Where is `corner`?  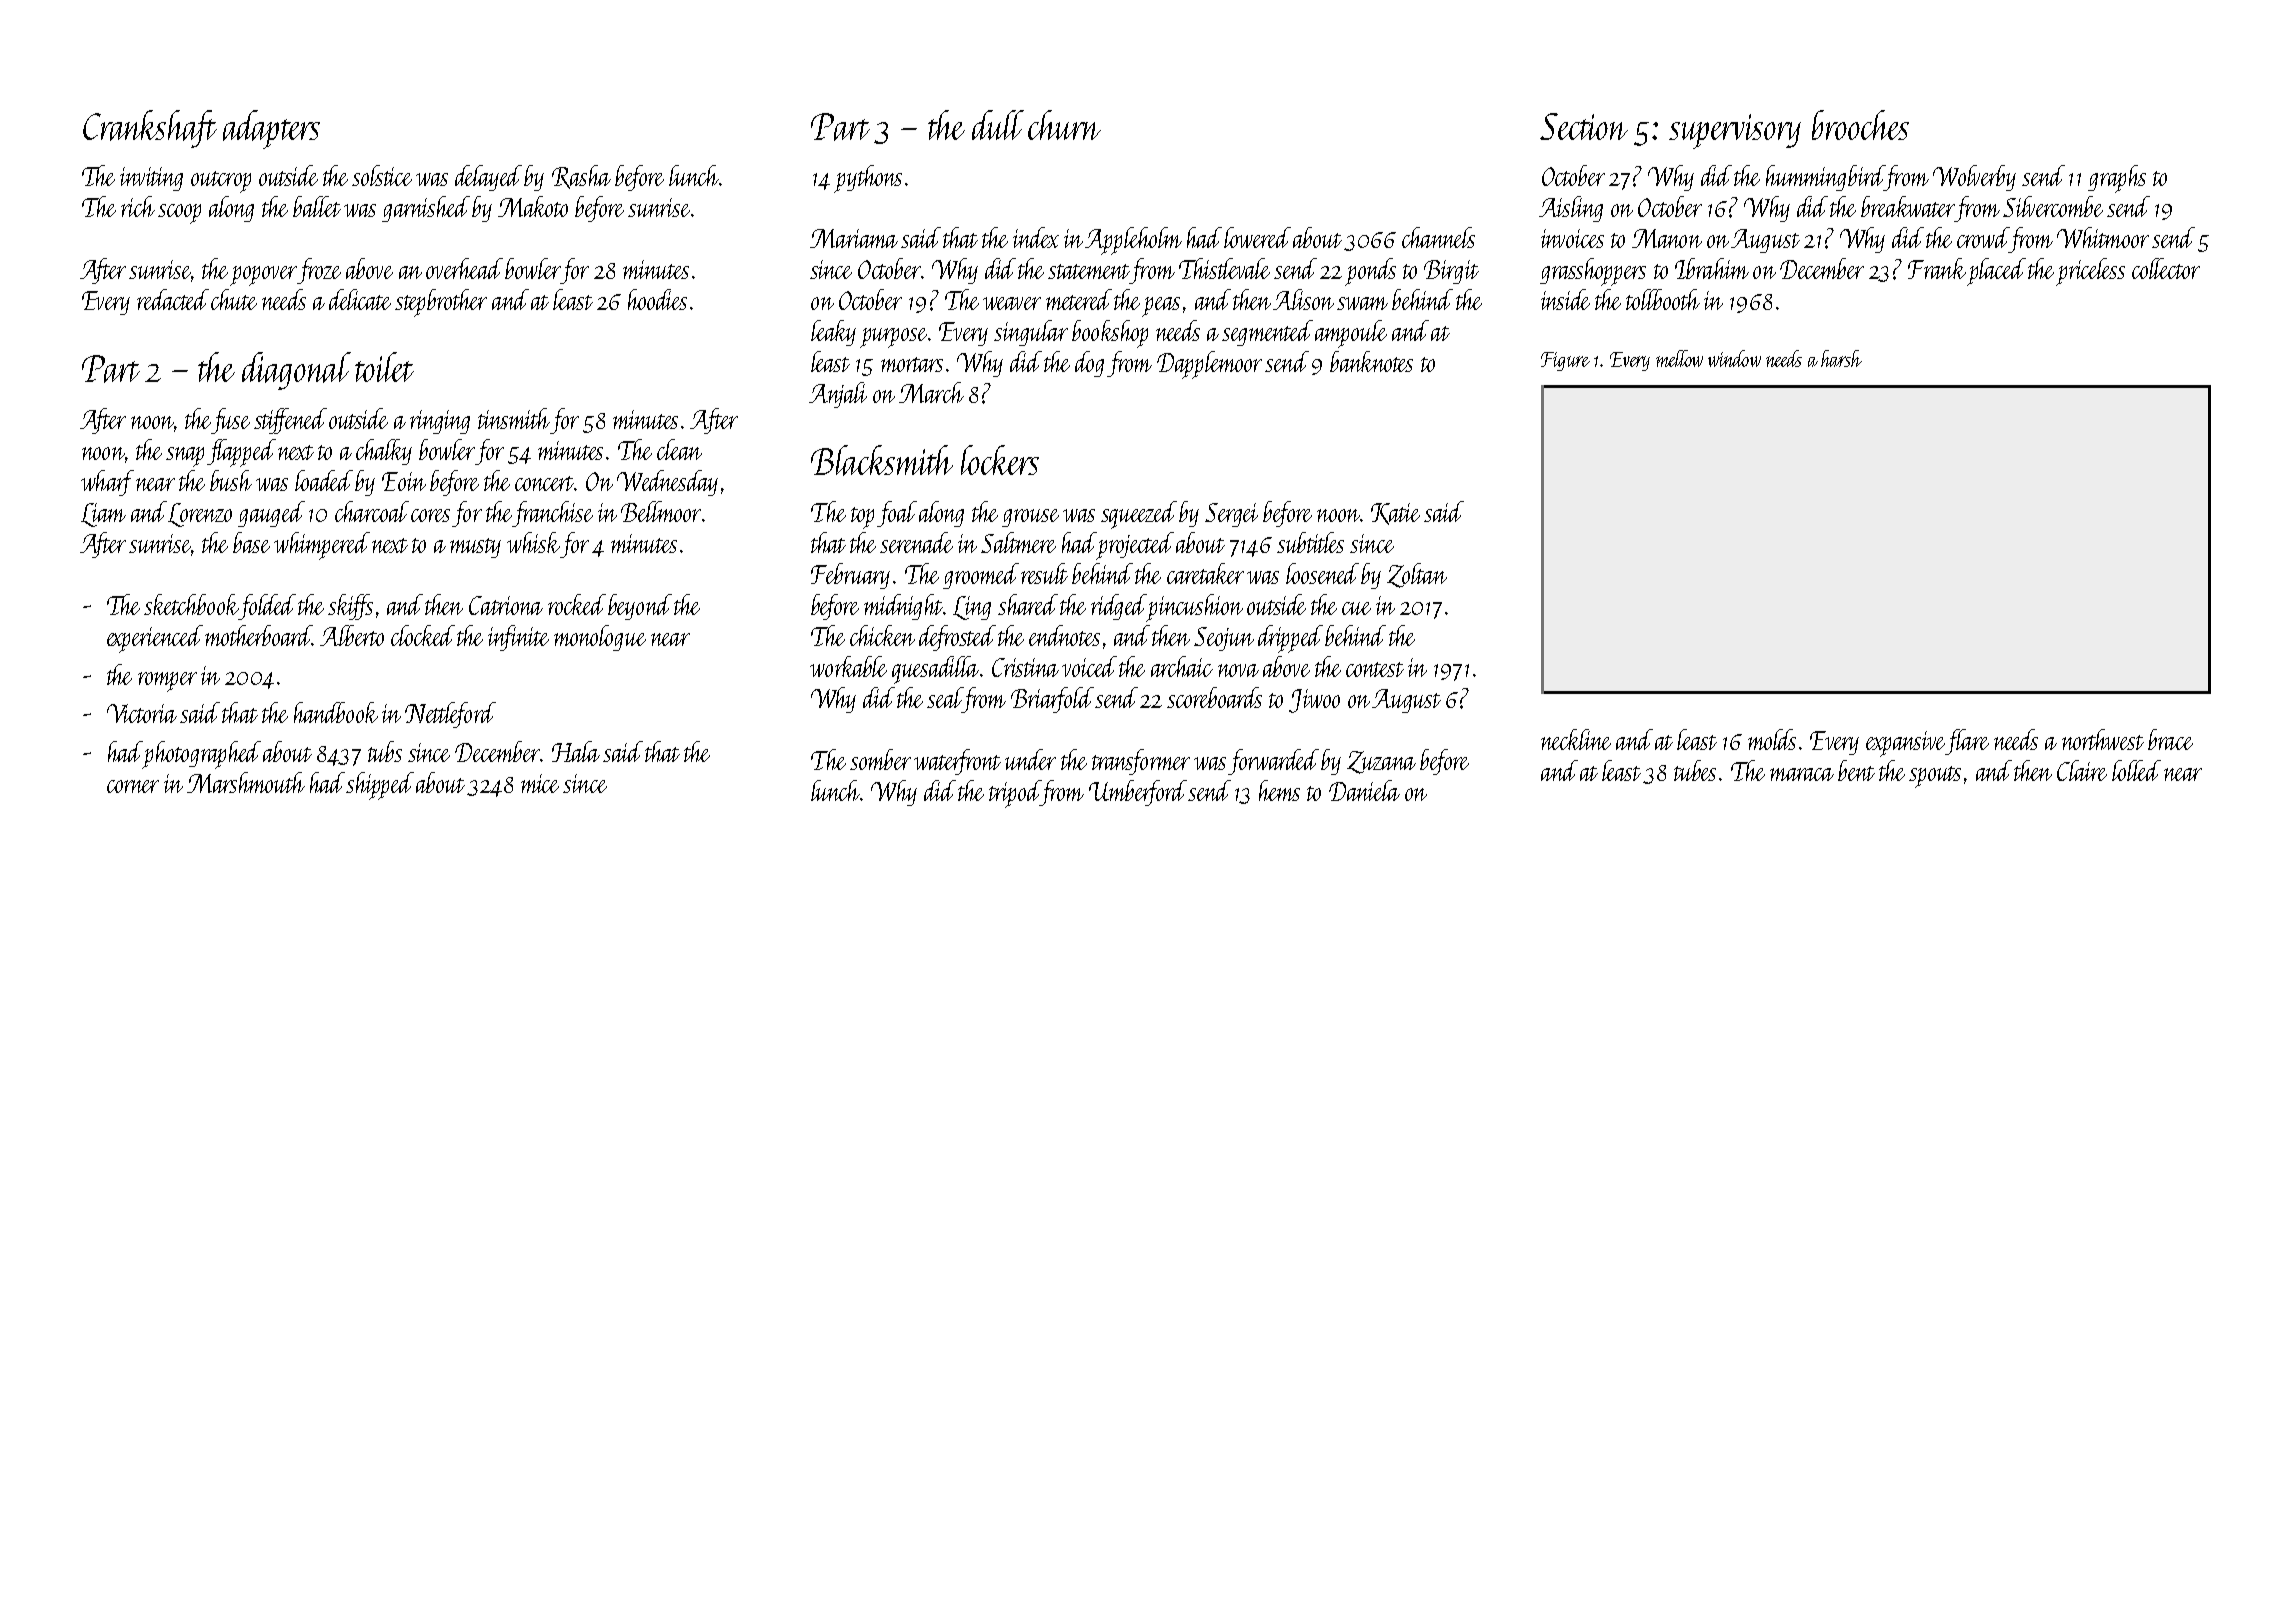 corner is located at coordinates (133, 786).
